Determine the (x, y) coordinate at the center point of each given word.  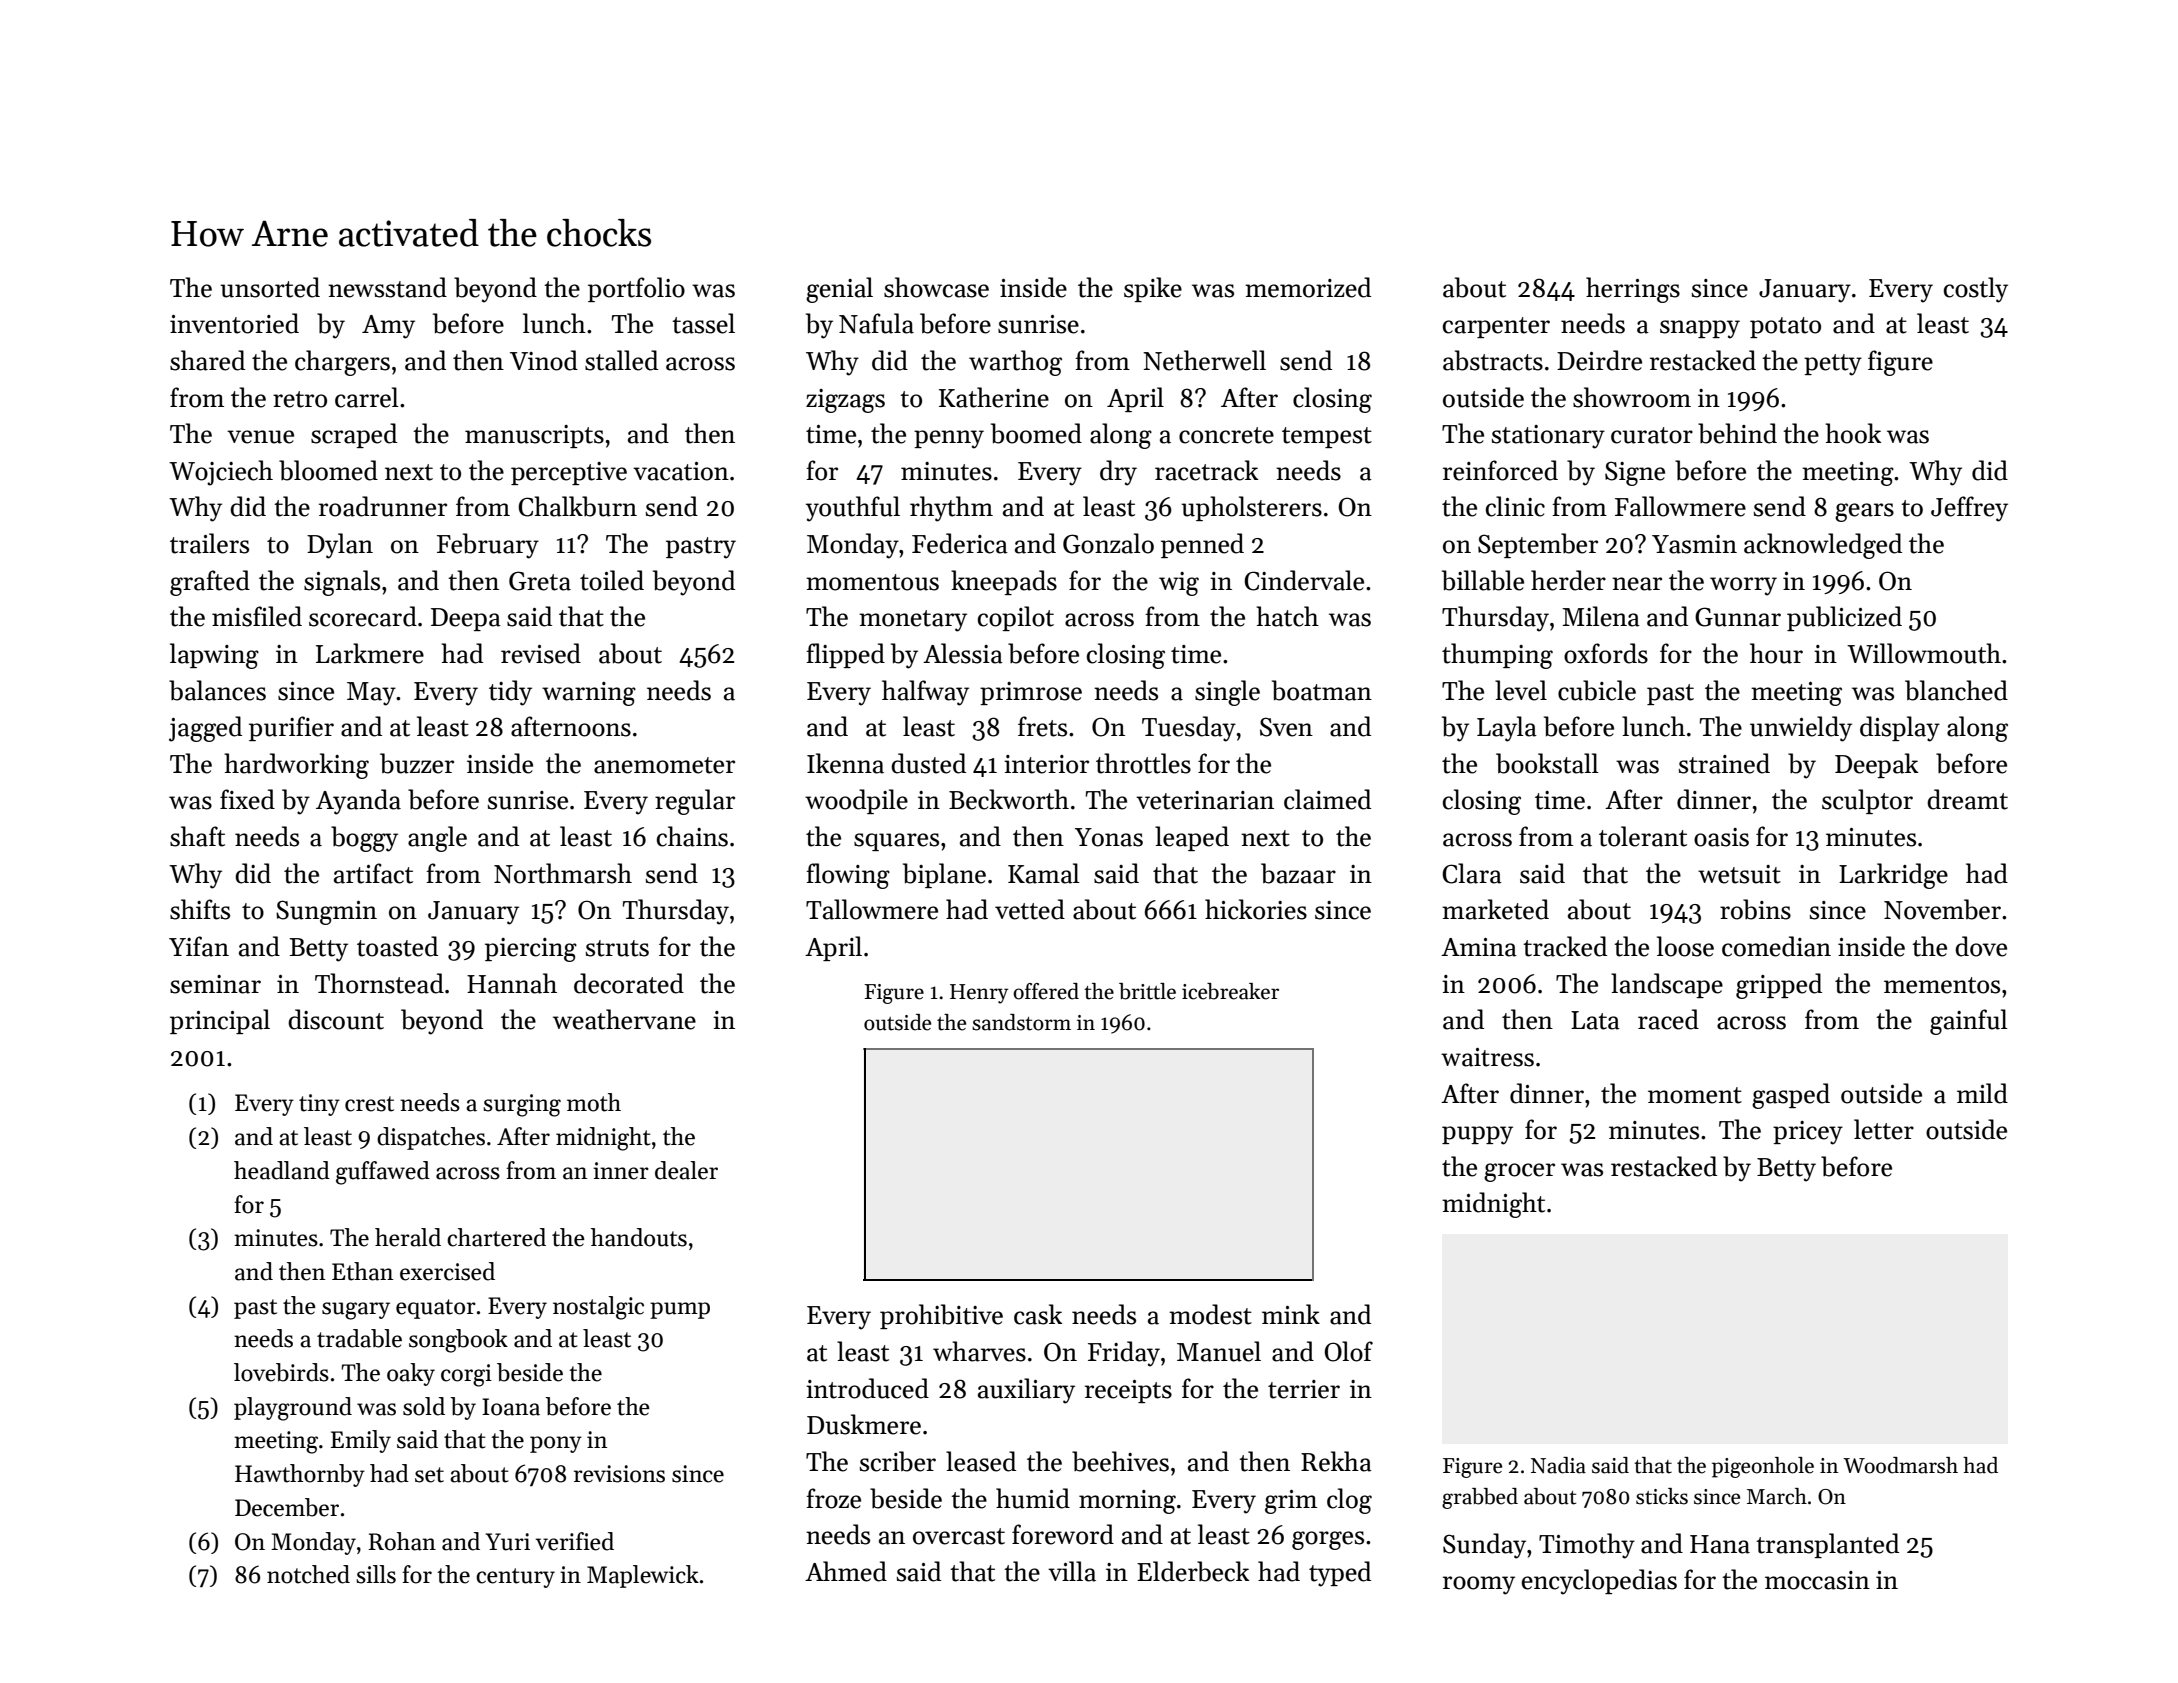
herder (1568, 580)
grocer (1519, 1172)
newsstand (387, 287)
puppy (1477, 1135)
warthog (1015, 363)
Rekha (1336, 1461)
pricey (1808, 1133)
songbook (458, 1341)
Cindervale (1304, 580)
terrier (1304, 1389)
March (1777, 1496)
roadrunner (383, 506)
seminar (215, 984)
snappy (1700, 329)
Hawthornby (300, 1475)
